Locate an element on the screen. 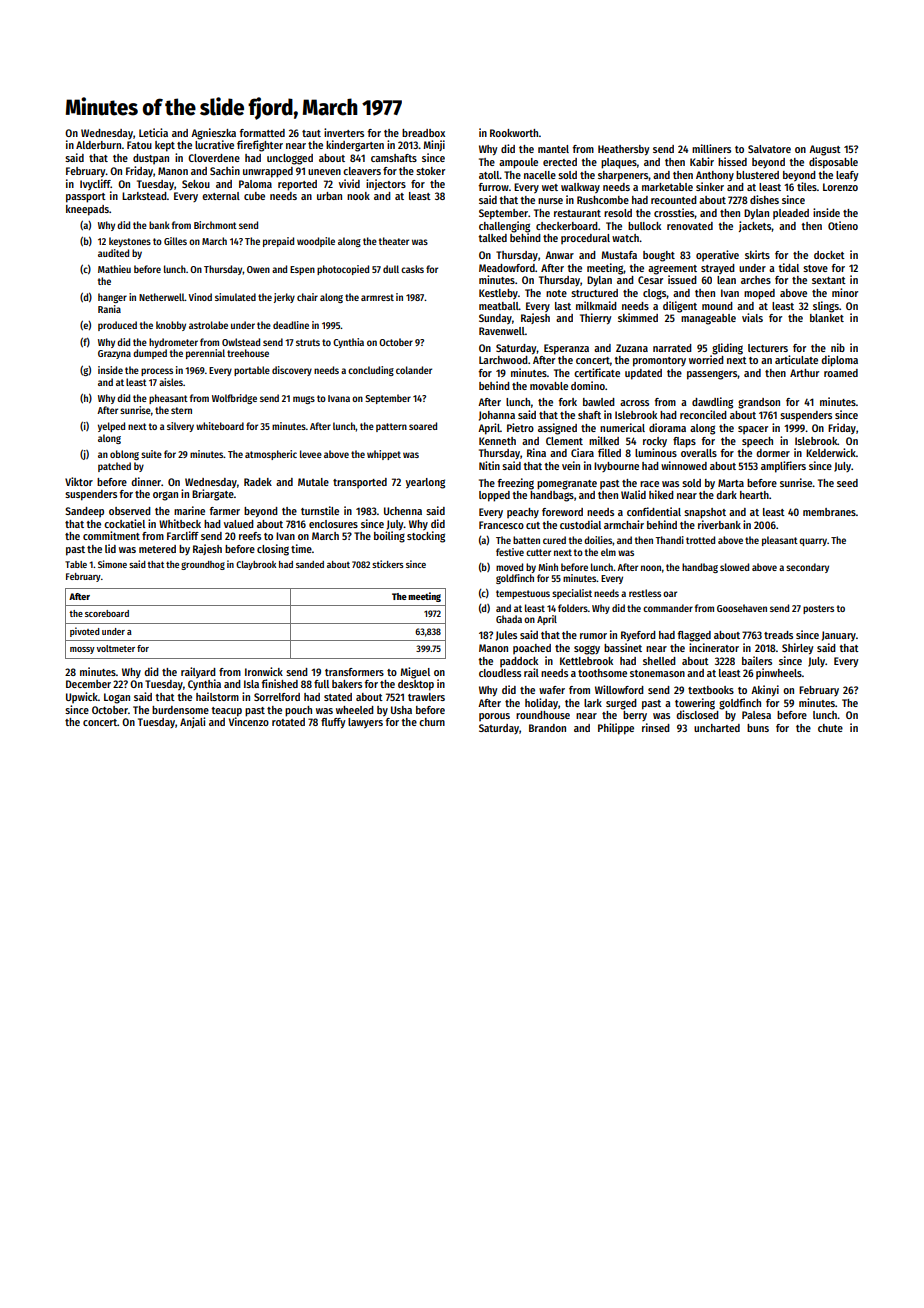  Grazyna is located at coordinates (114, 354).
